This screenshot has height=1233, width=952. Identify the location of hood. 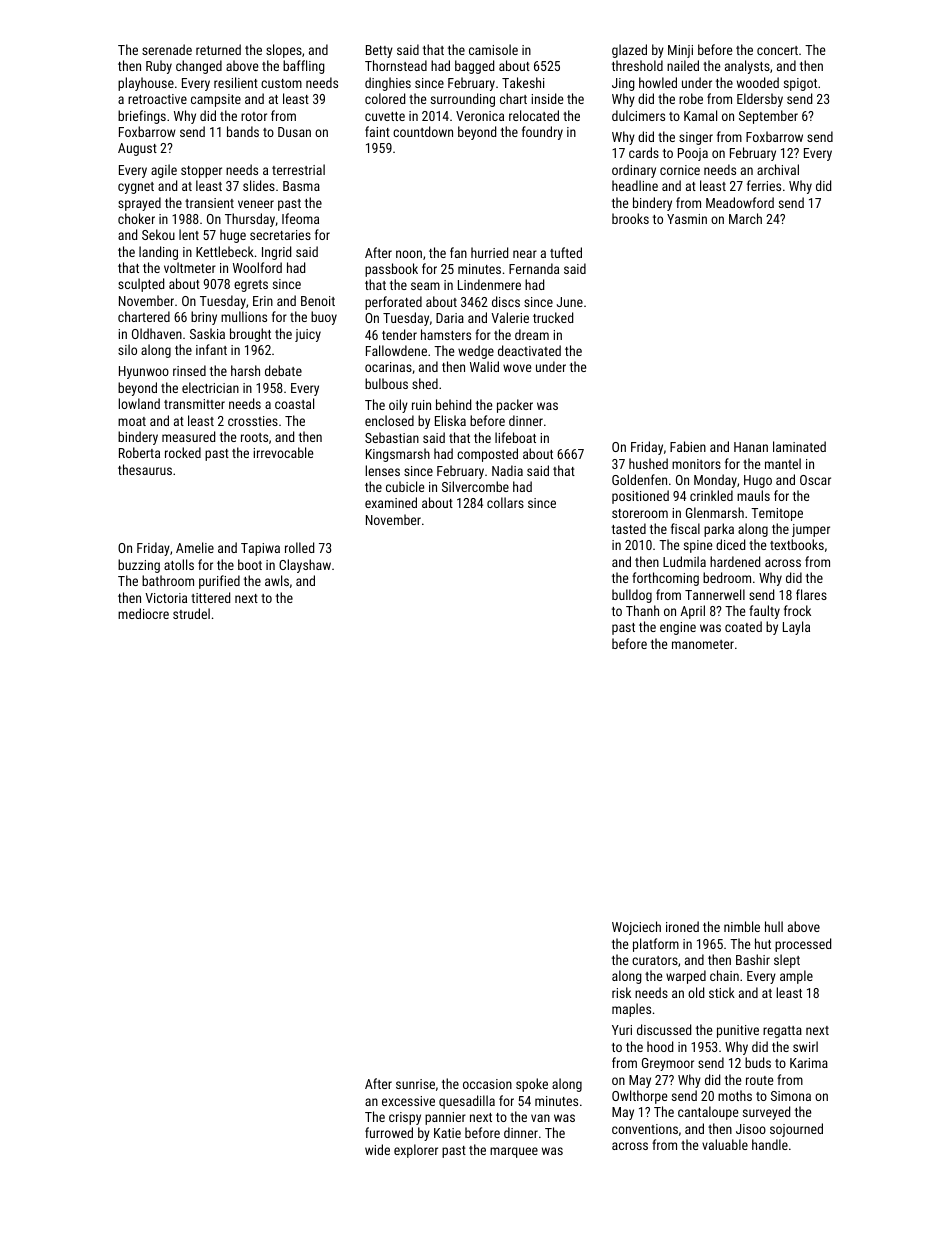
(660, 1046).
